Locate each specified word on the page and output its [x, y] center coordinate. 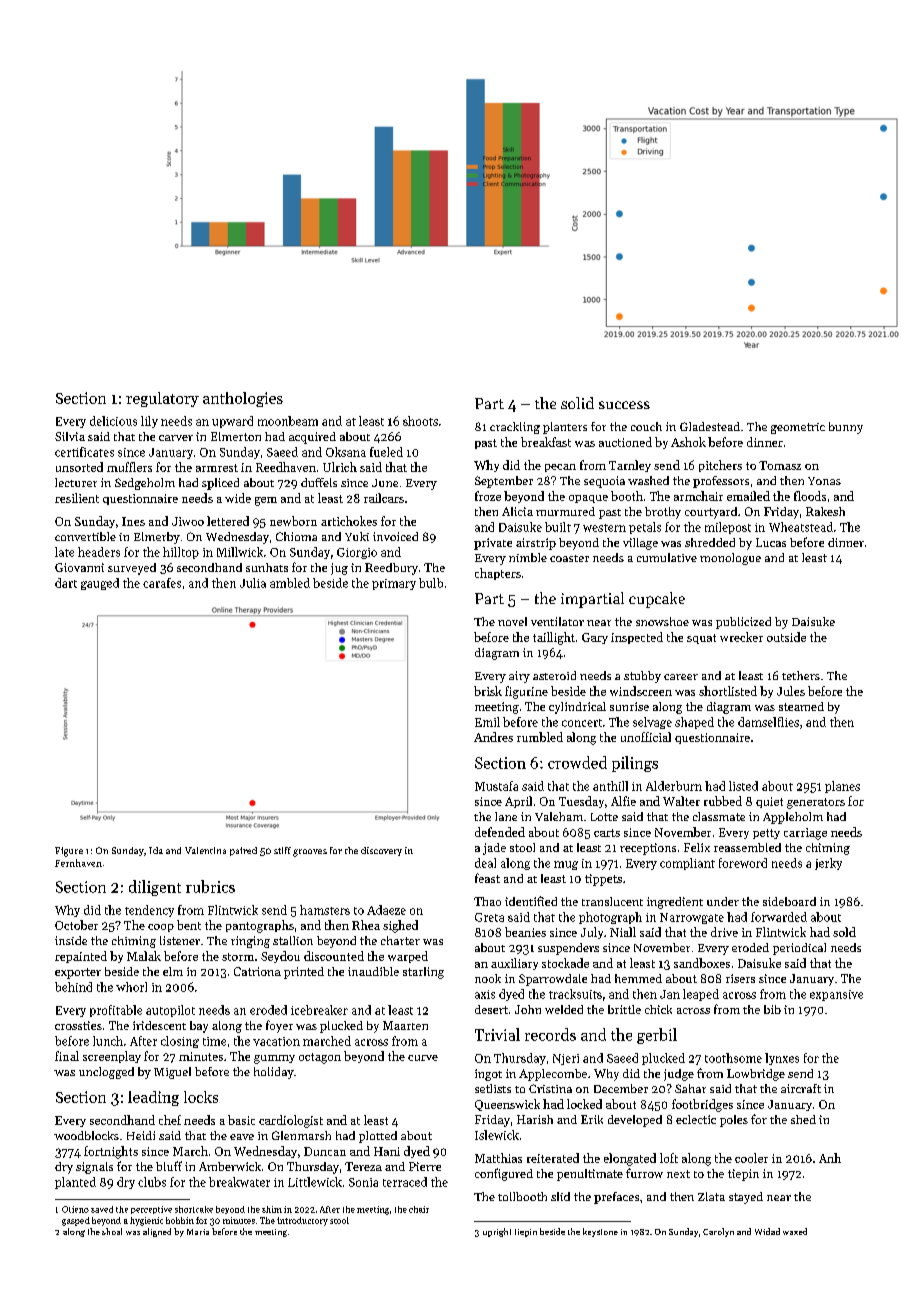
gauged [100, 584]
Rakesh [825, 511]
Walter [681, 801]
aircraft [801, 1088]
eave [242, 1137]
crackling [515, 428]
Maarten [405, 1025]
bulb [431, 583]
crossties [78, 1025]
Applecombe [553, 1075]
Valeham [559, 816]
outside [786, 637]
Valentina [205, 850]
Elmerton [236, 436]
